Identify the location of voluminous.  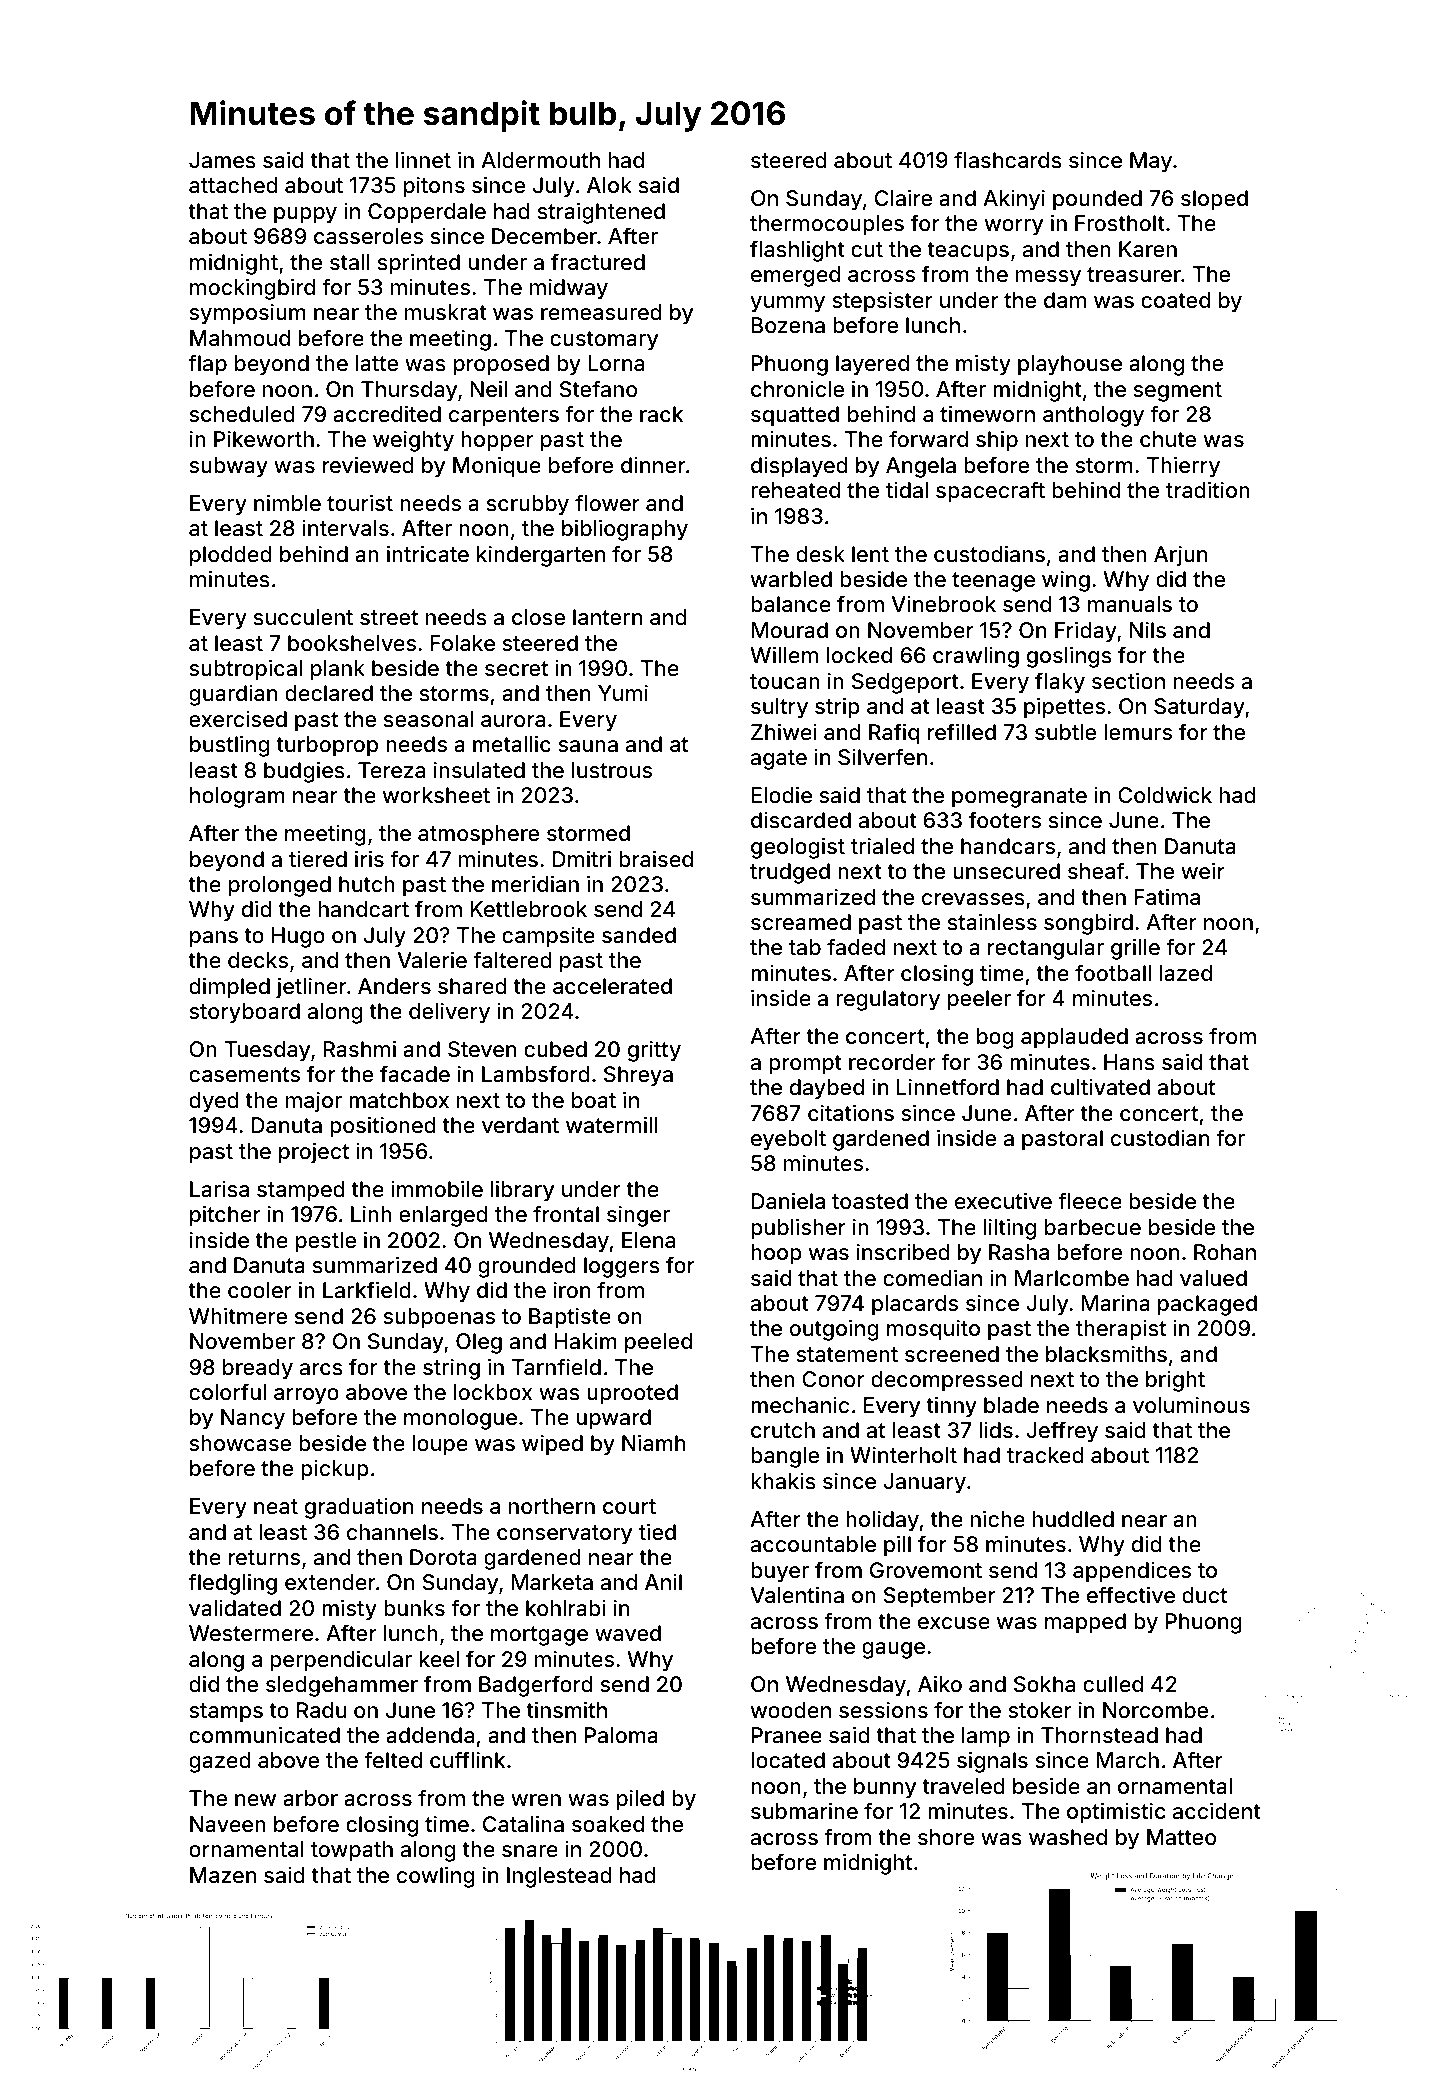
(1191, 1405).
